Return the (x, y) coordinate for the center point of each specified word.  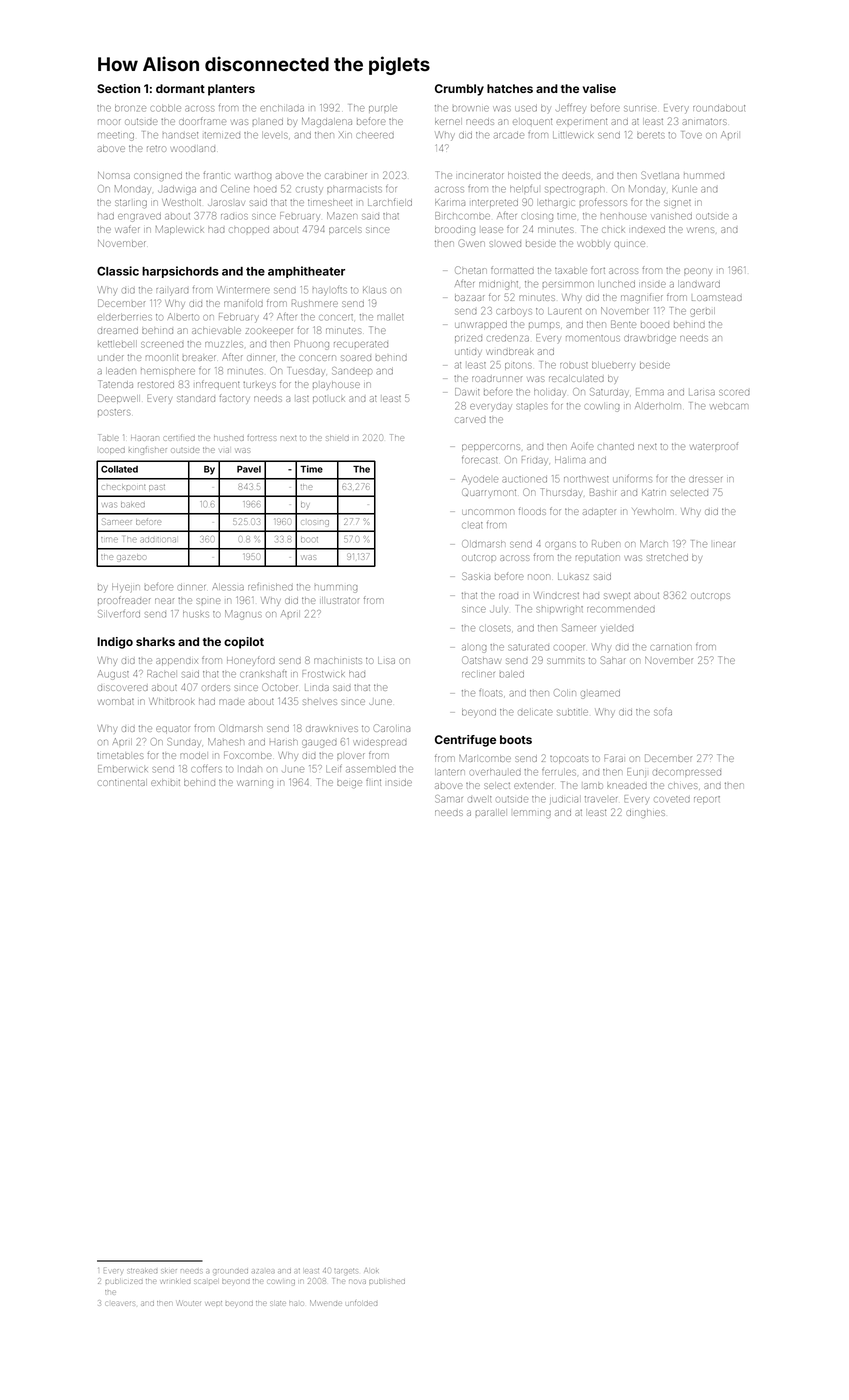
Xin (345, 134)
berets (651, 135)
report (707, 799)
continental (122, 782)
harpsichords (180, 272)
